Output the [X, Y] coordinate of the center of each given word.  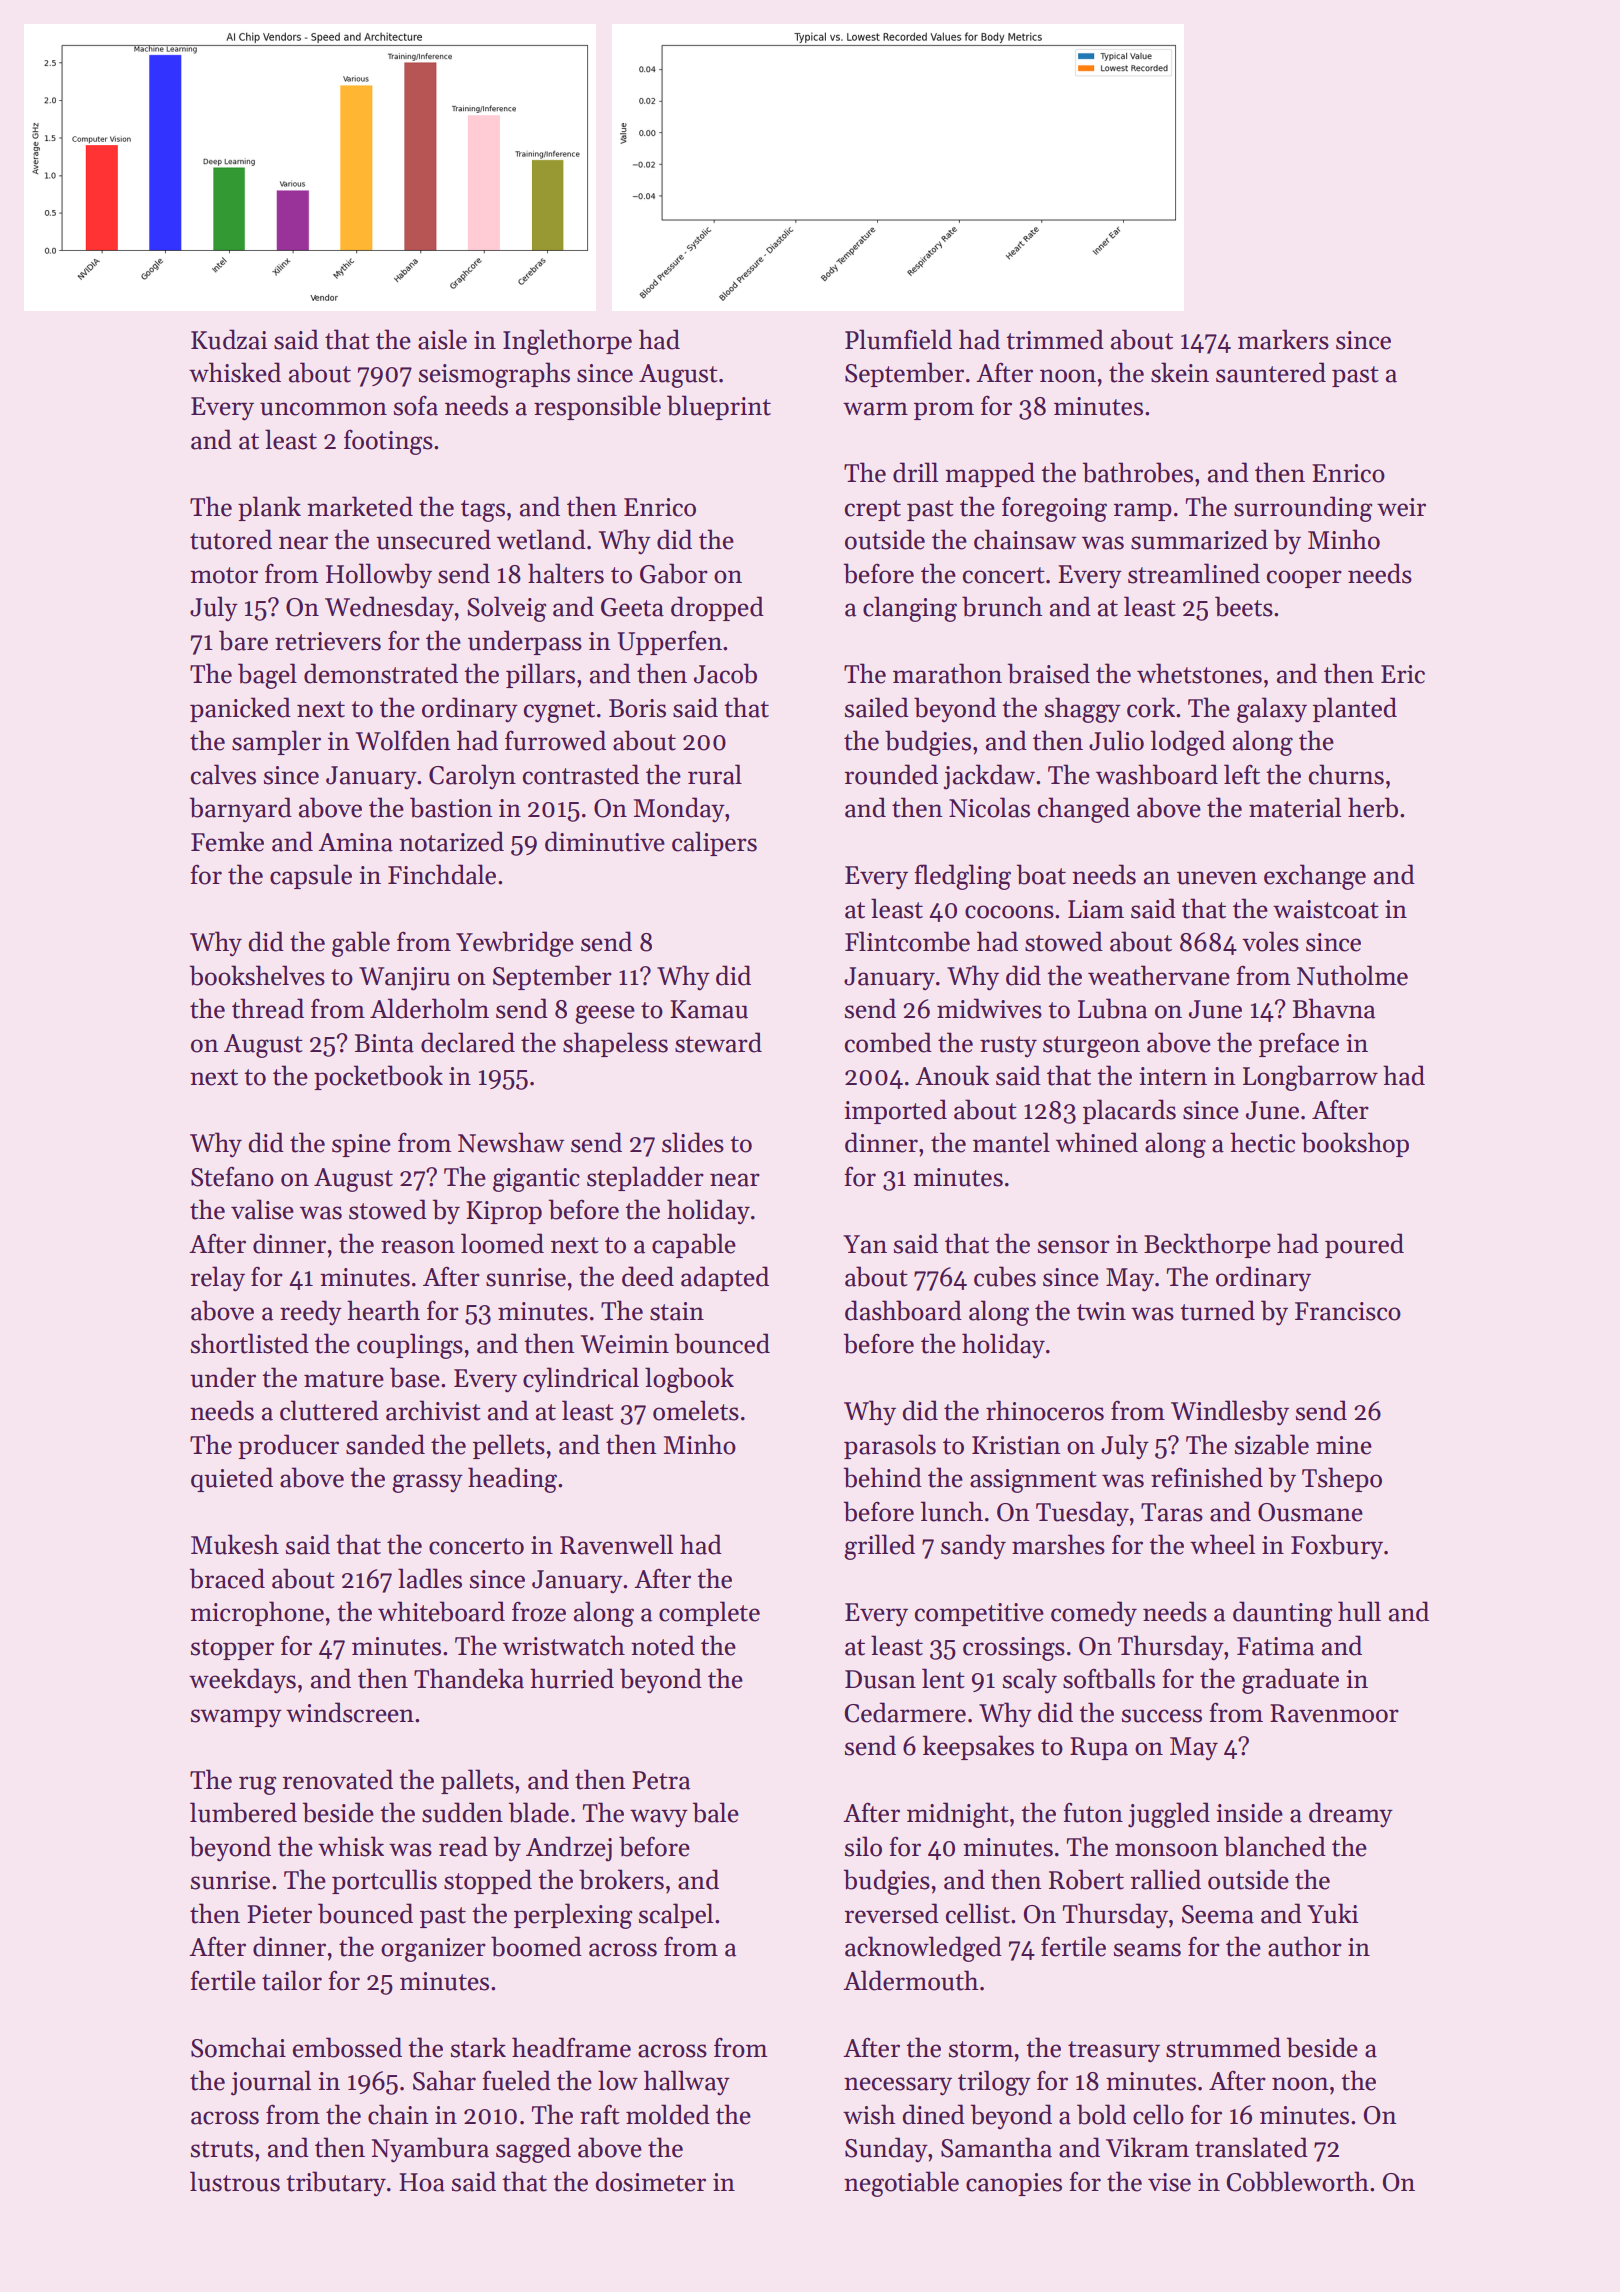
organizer [433, 1950]
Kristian [1016, 1445]
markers [1283, 339]
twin [1101, 1311]
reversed [892, 1913]
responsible [597, 407]
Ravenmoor [1334, 1713]
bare [243, 640]
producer [288, 1446]
